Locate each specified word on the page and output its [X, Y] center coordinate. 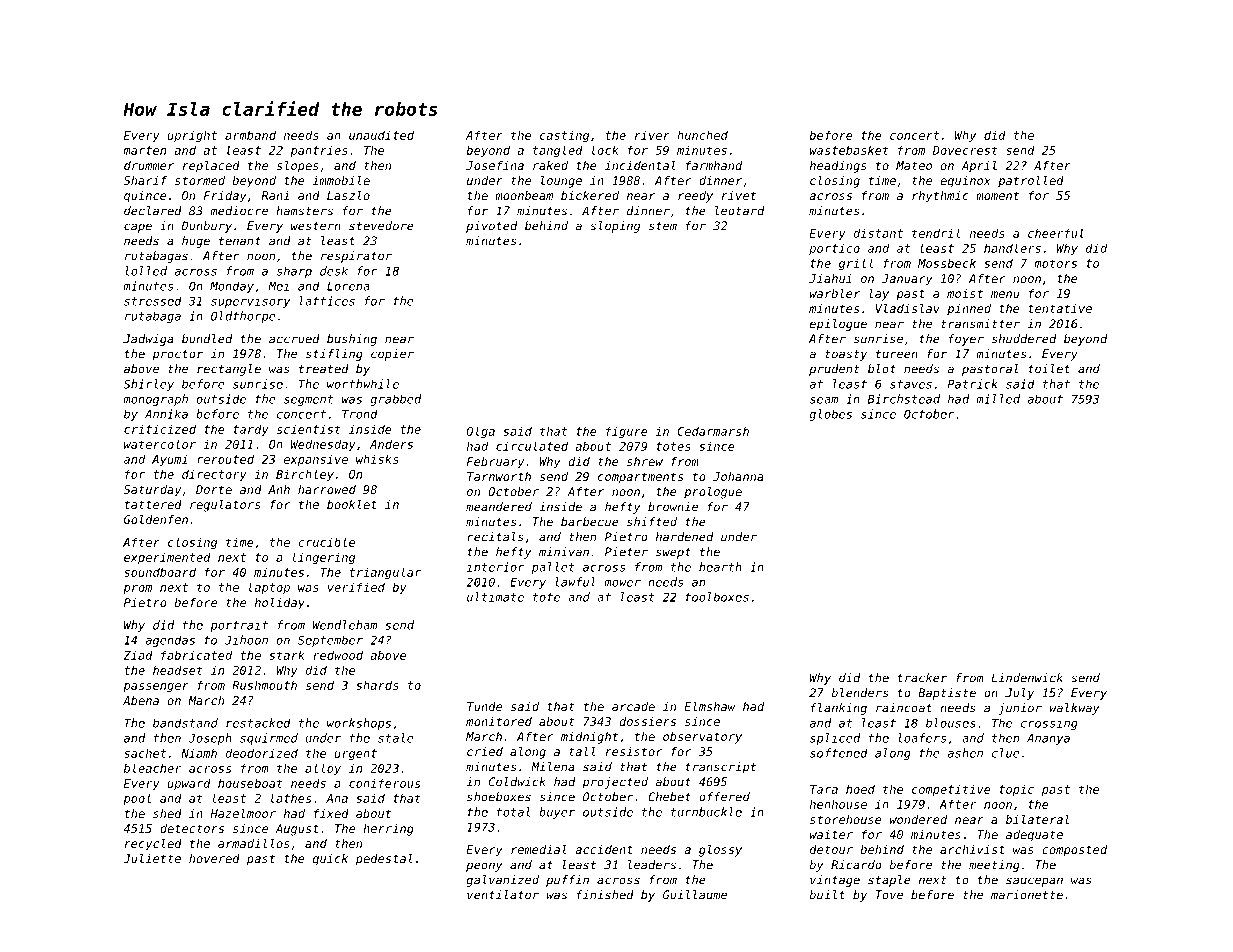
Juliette [152, 858]
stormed [200, 180]
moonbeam [524, 195]
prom [137, 589]
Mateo [914, 165]
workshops [359, 724]
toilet [1049, 369]
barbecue [590, 522]
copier [392, 355]
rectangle [229, 370]
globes [830, 415]
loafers [922, 738]
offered [724, 797]
